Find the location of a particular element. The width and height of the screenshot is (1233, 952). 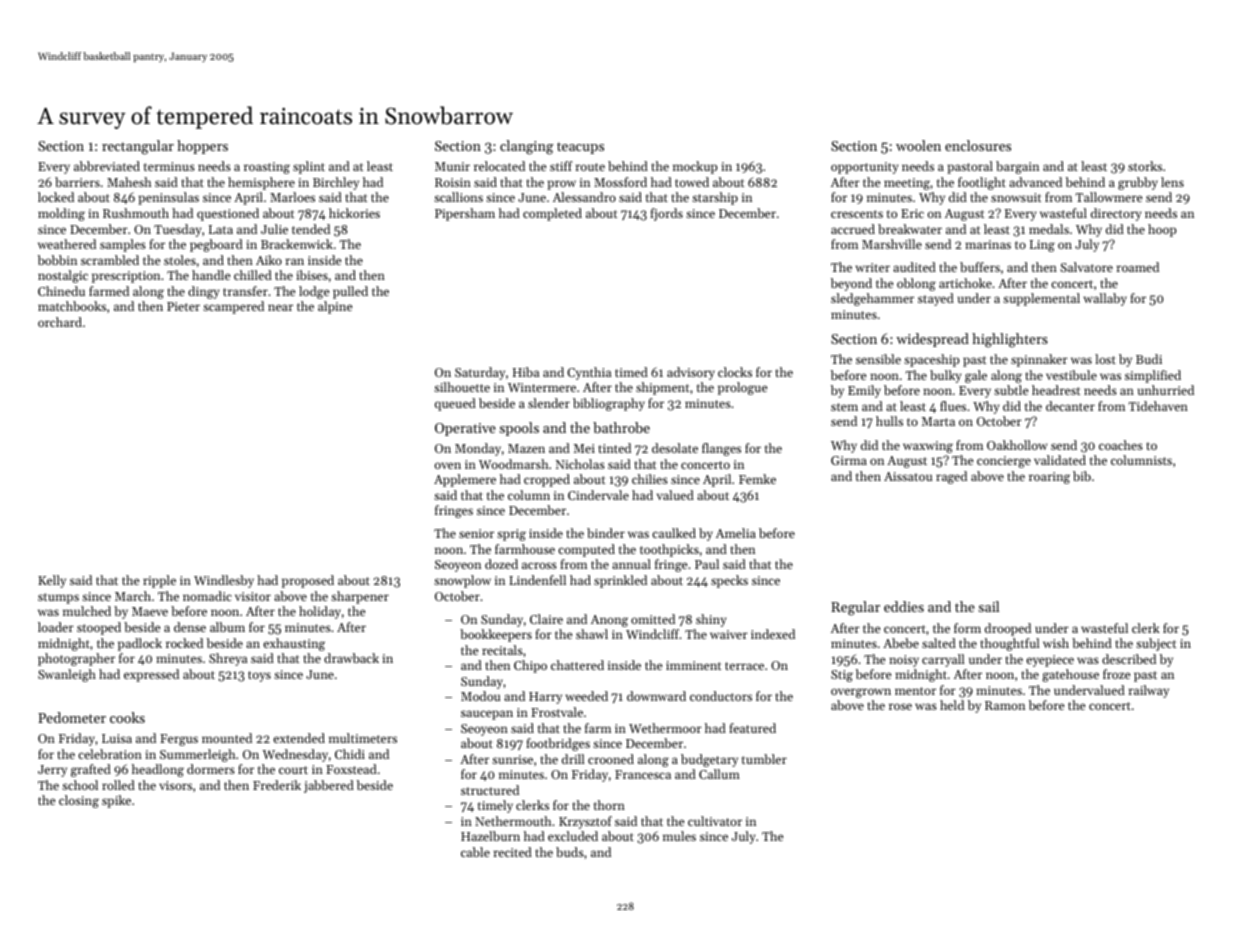

spike is located at coordinates (116, 801).
